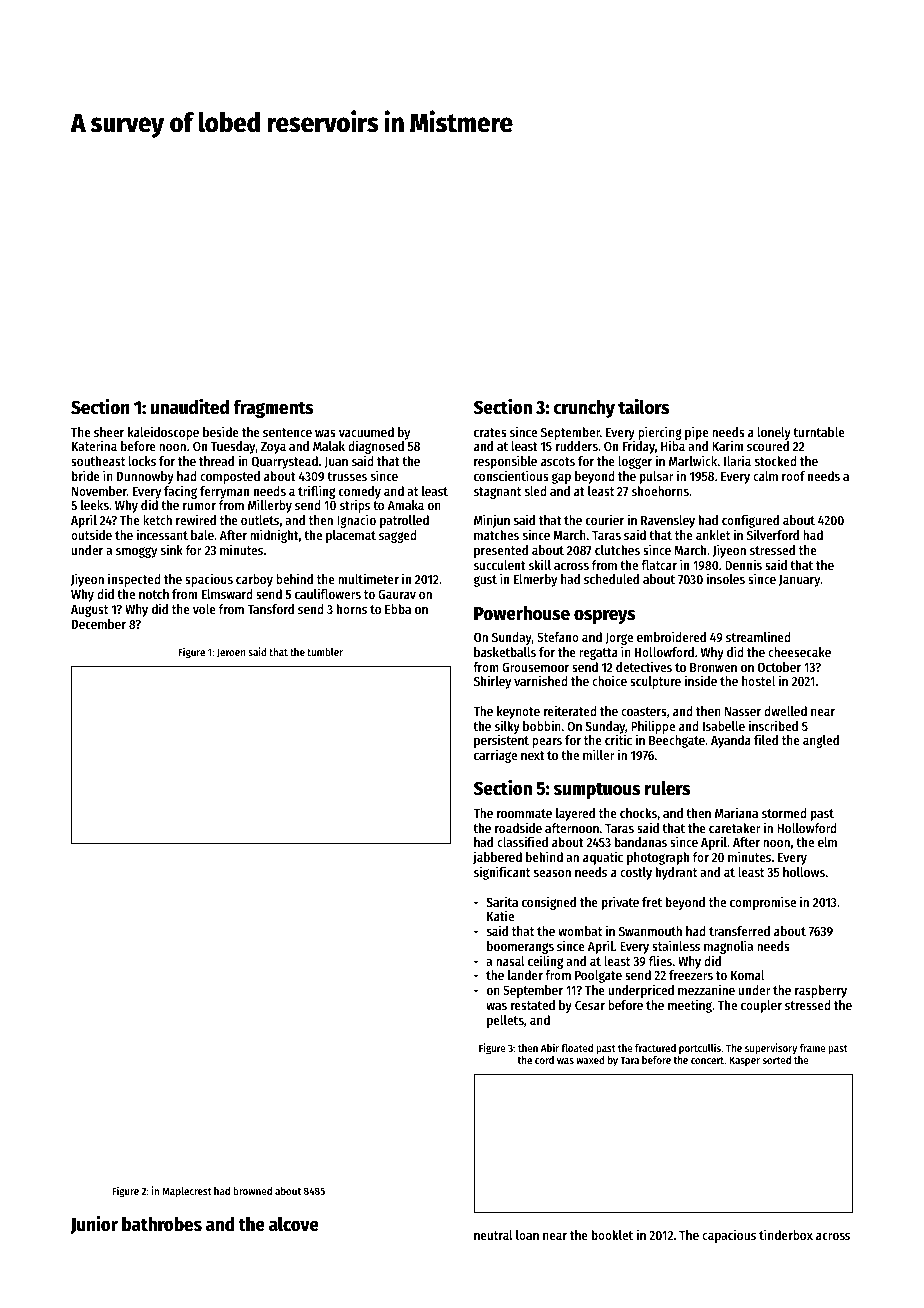 Image resolution: width=924 pixels, height=1308 pixels. What do you see at coordinates (136, 552) in the screenshot?
I see `smoggy` at bounding box center [136, 552].
